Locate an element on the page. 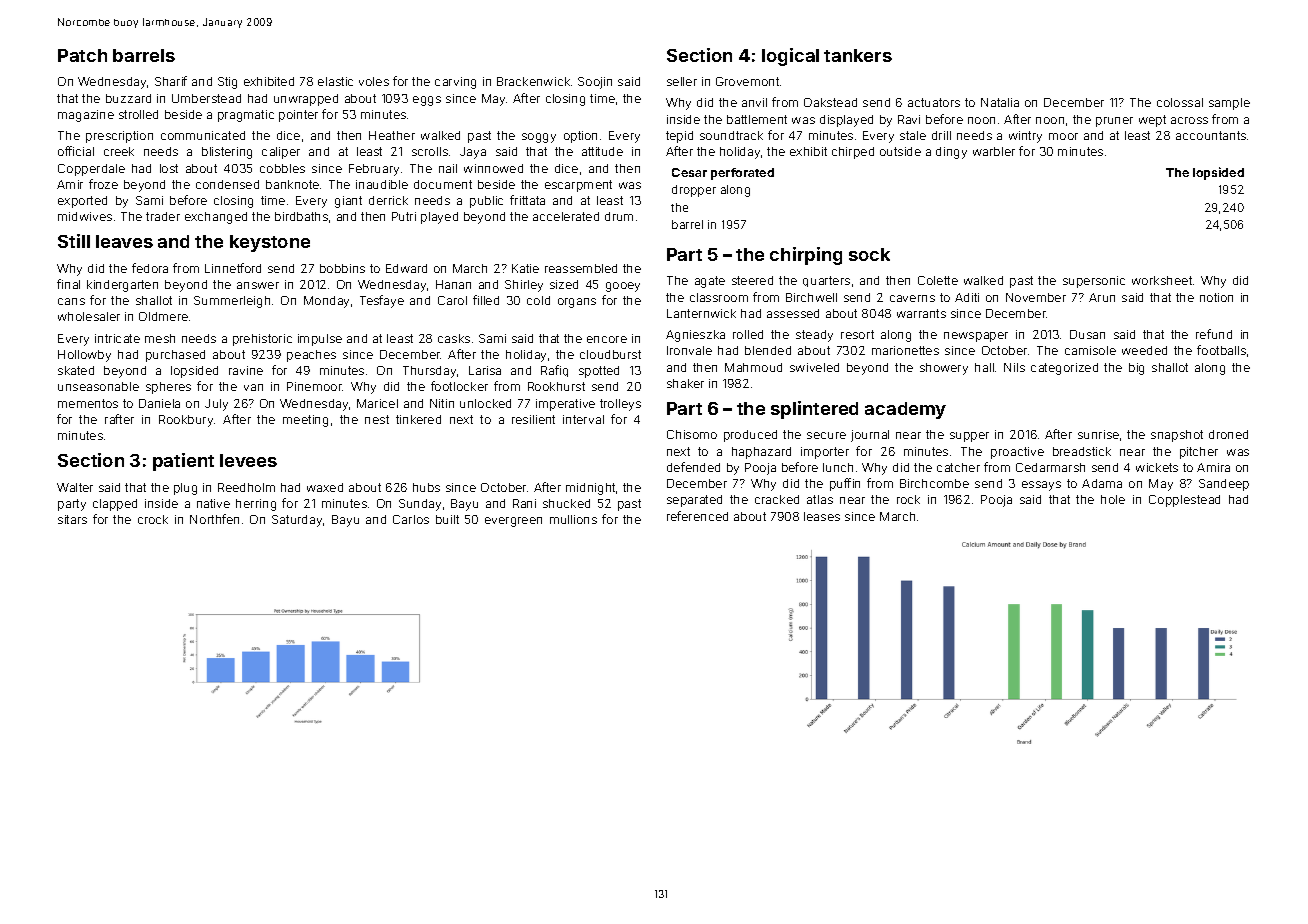 This image has height=924, width=1308. academy is located at coordinates (905, 410).
